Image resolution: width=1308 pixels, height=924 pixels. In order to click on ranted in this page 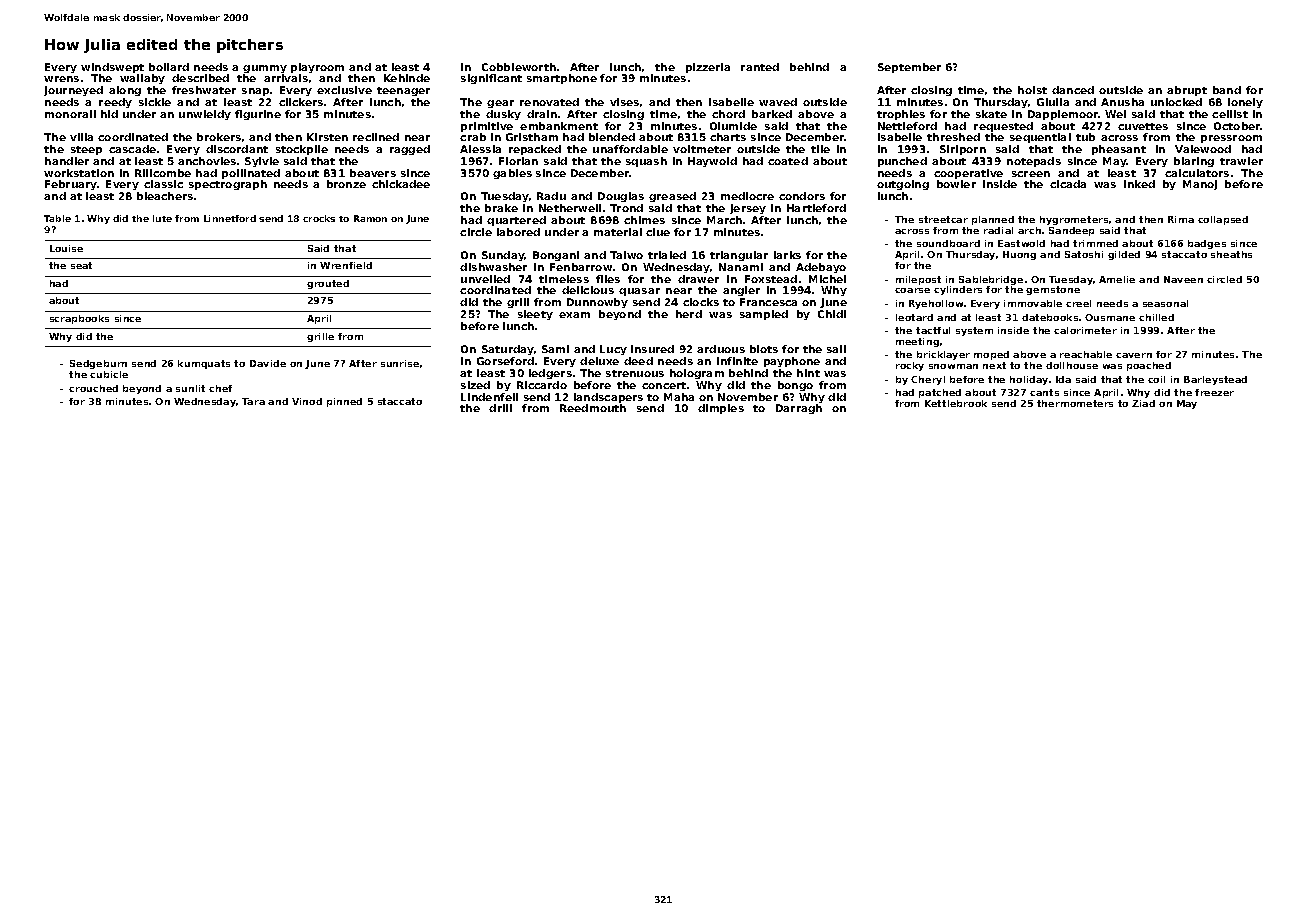, I will do `click(760, 67)`.
